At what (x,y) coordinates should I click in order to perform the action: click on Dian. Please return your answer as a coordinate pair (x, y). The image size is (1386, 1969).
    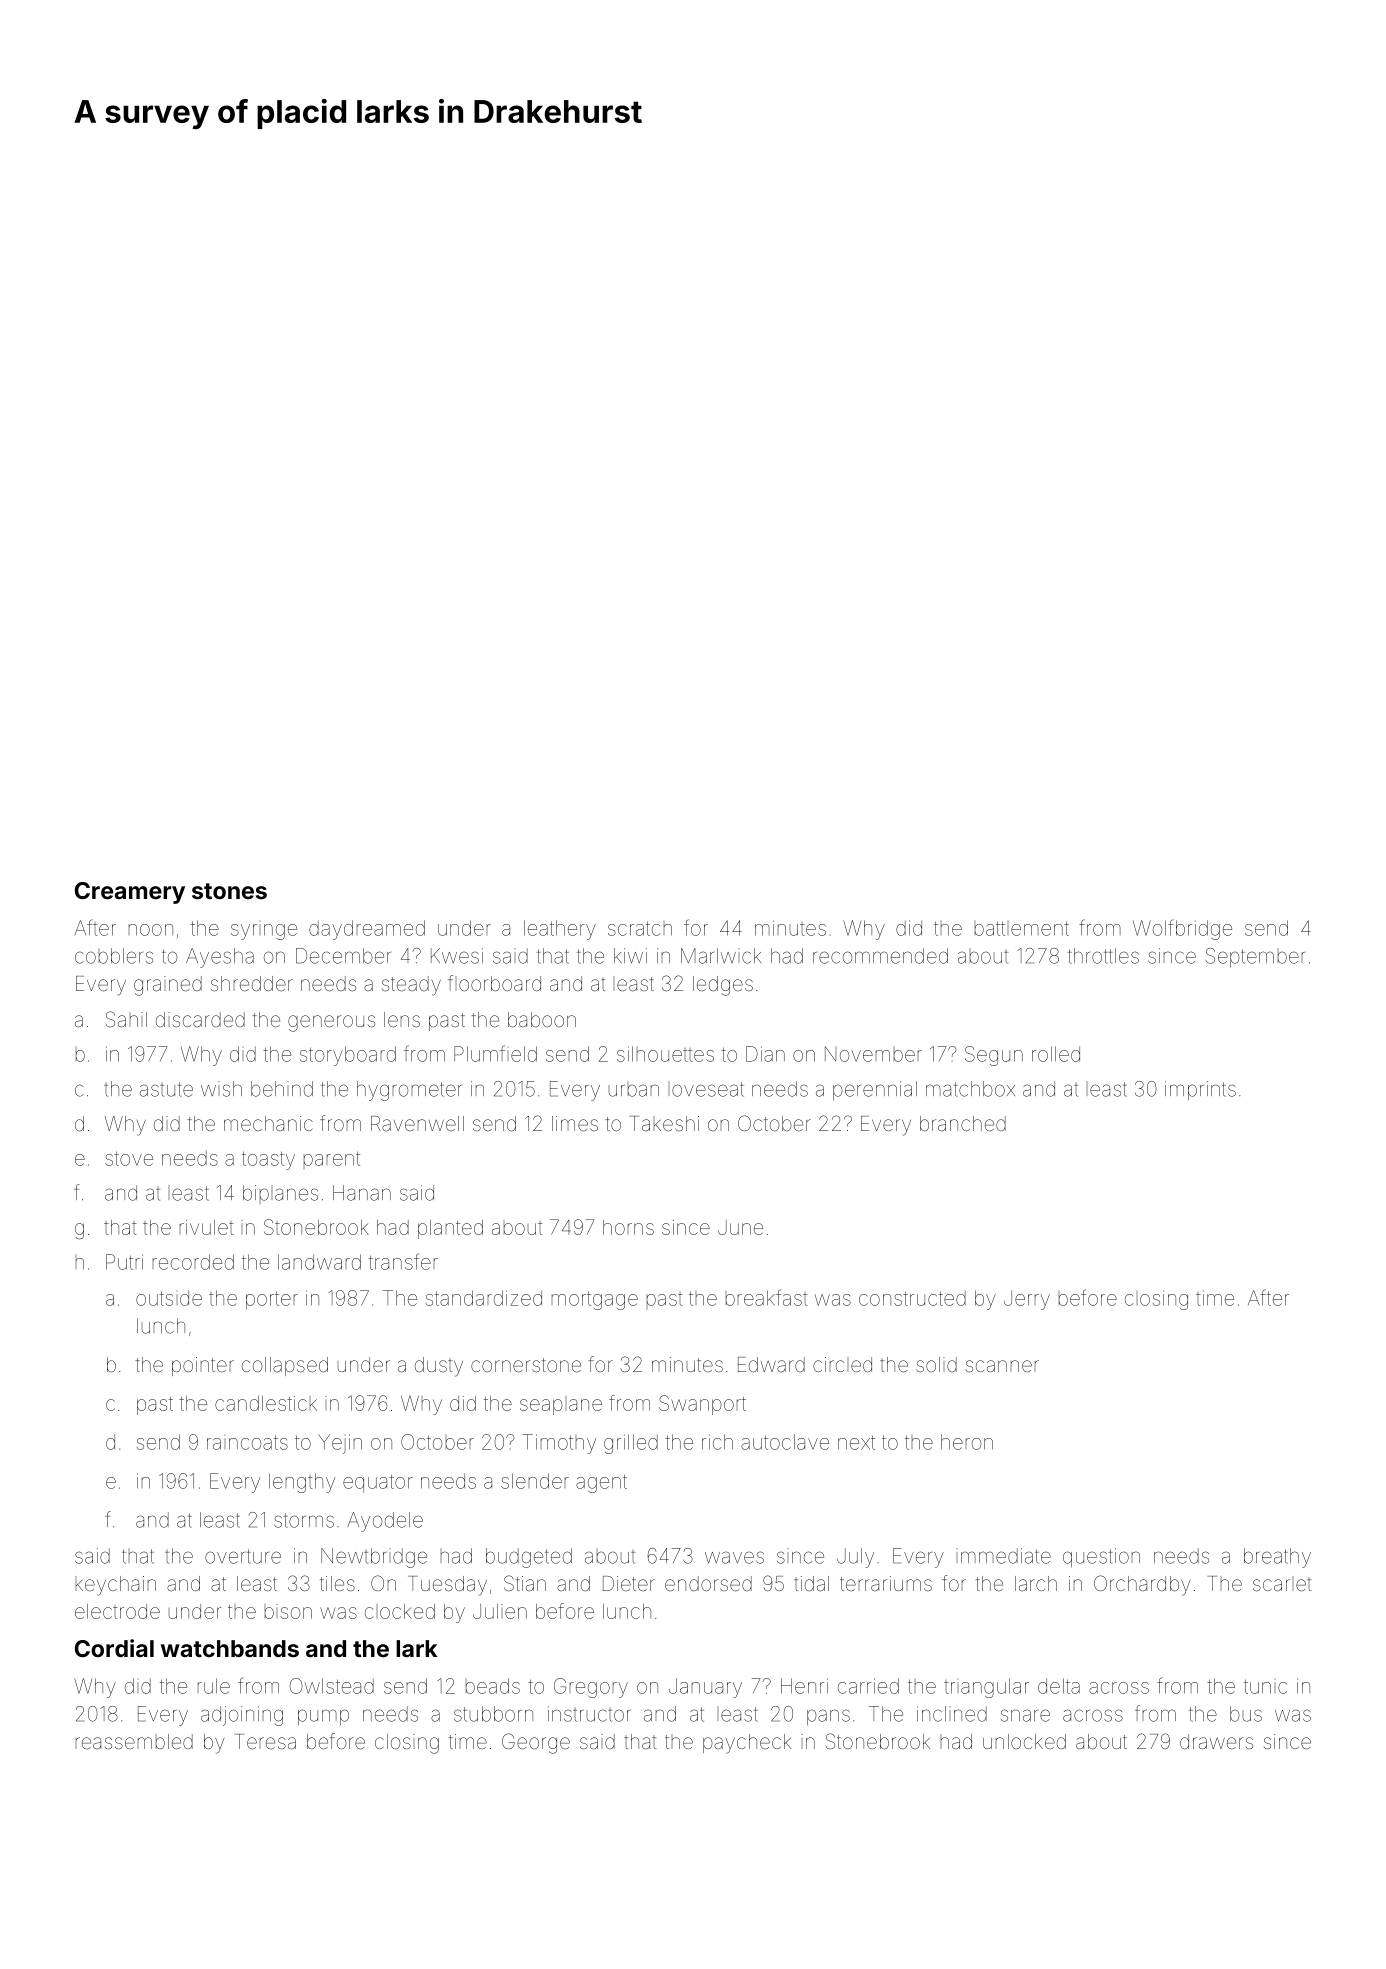
    Looking at the image, I should click on (765, 1054).
